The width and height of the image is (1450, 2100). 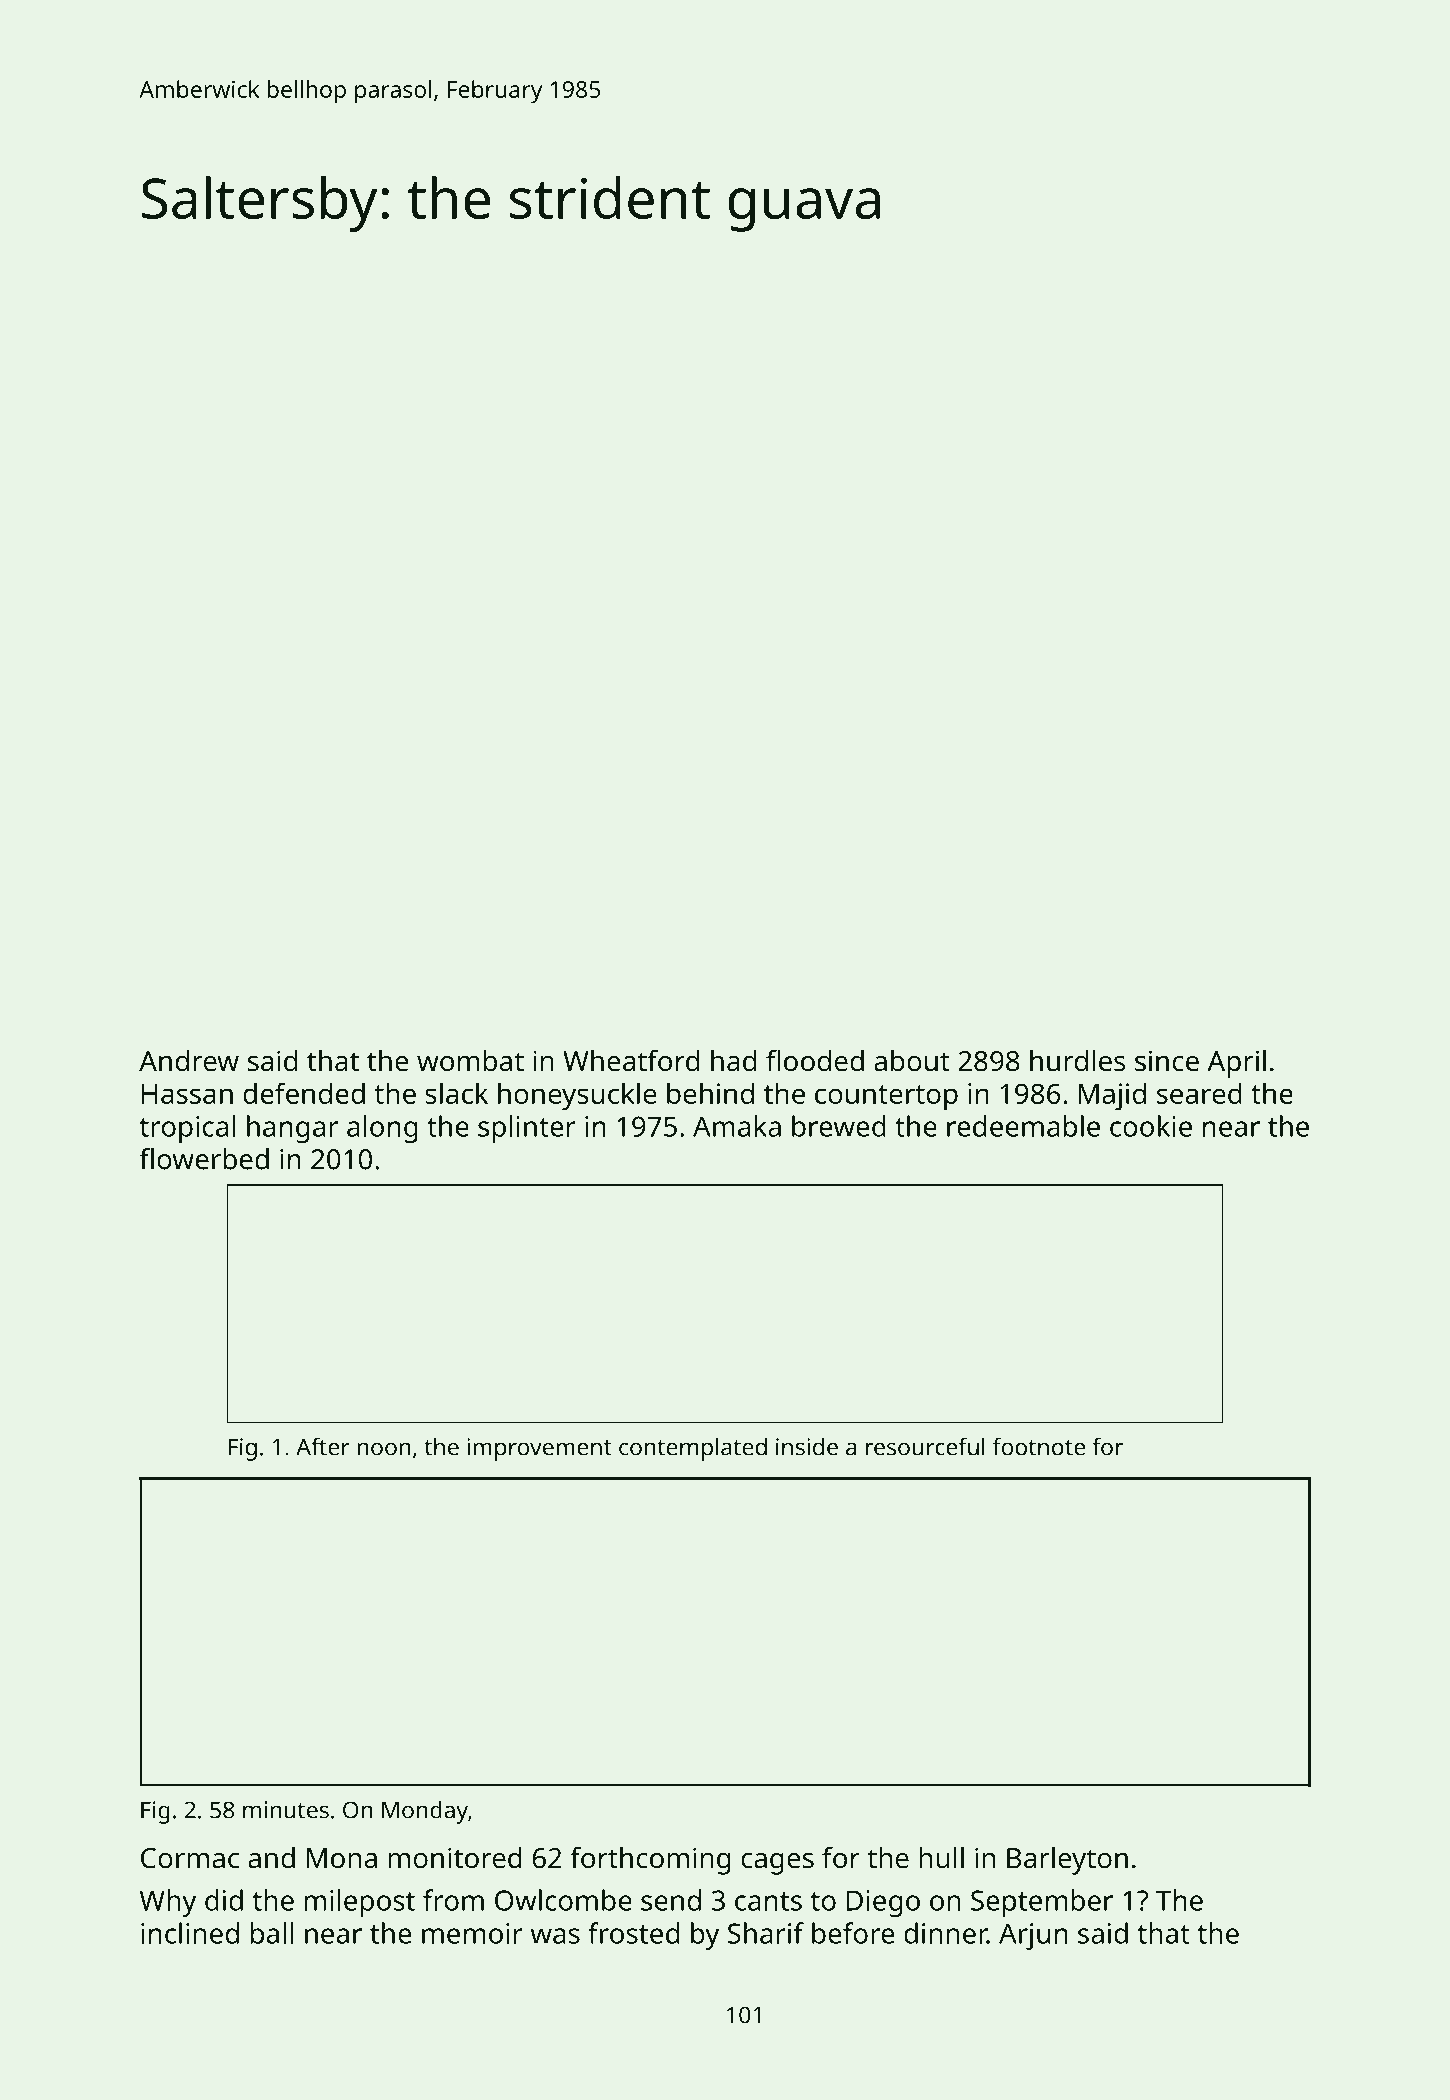 What do you see at coordinates (815, 1061) in the image?
I see `flooded` at bounding box center [815, 1061].
